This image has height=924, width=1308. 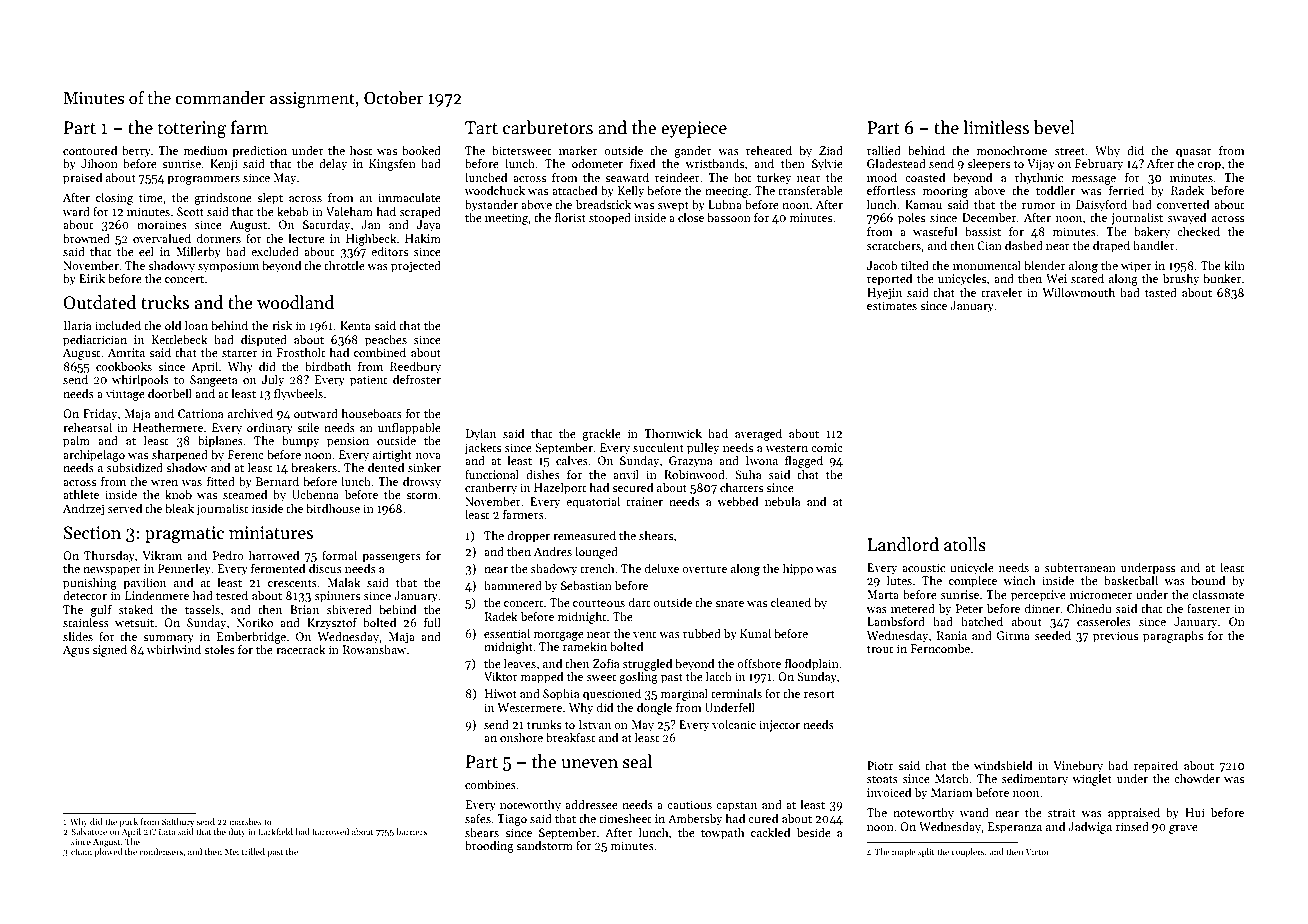 I want to click on paragraphs, so click(x=1173, y=636).
